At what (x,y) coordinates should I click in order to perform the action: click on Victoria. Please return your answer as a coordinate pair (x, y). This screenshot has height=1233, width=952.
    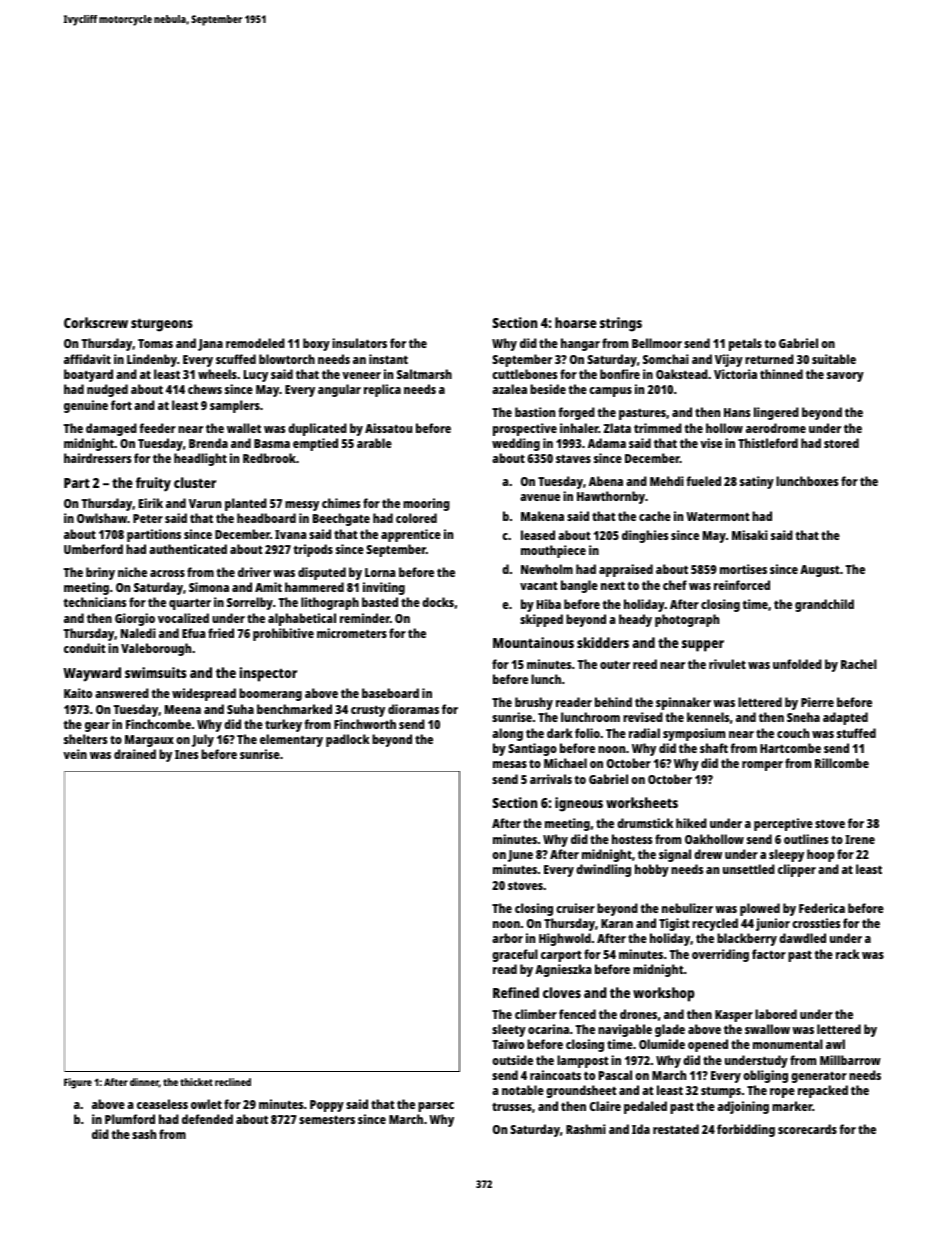
    Looking at the image, I should click on (735, 374).
